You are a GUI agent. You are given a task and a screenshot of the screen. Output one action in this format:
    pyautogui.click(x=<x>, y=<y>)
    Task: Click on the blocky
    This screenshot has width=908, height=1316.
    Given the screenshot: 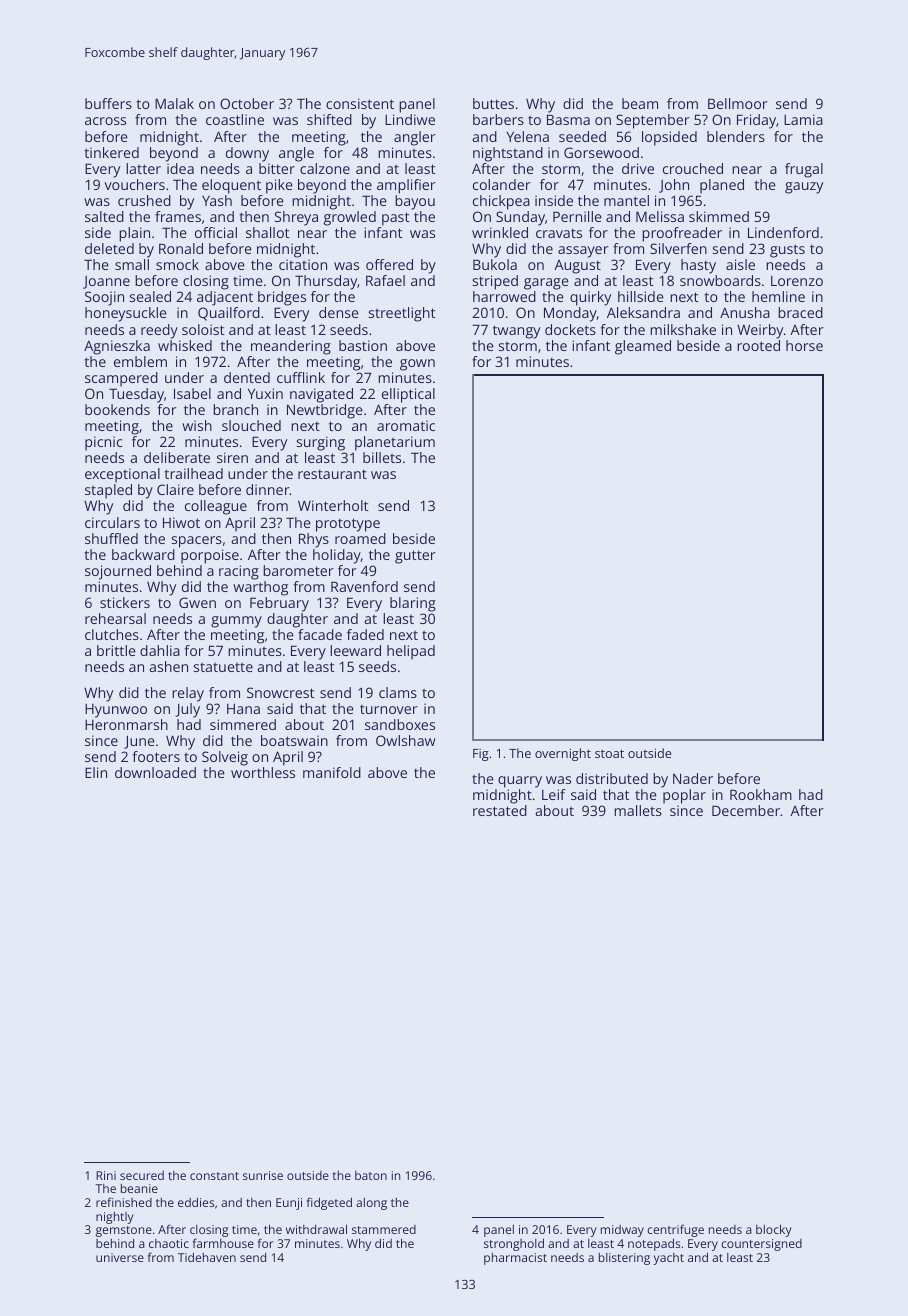 What is the action you would take?
    pyautogui.click(x=774, y=1230)
